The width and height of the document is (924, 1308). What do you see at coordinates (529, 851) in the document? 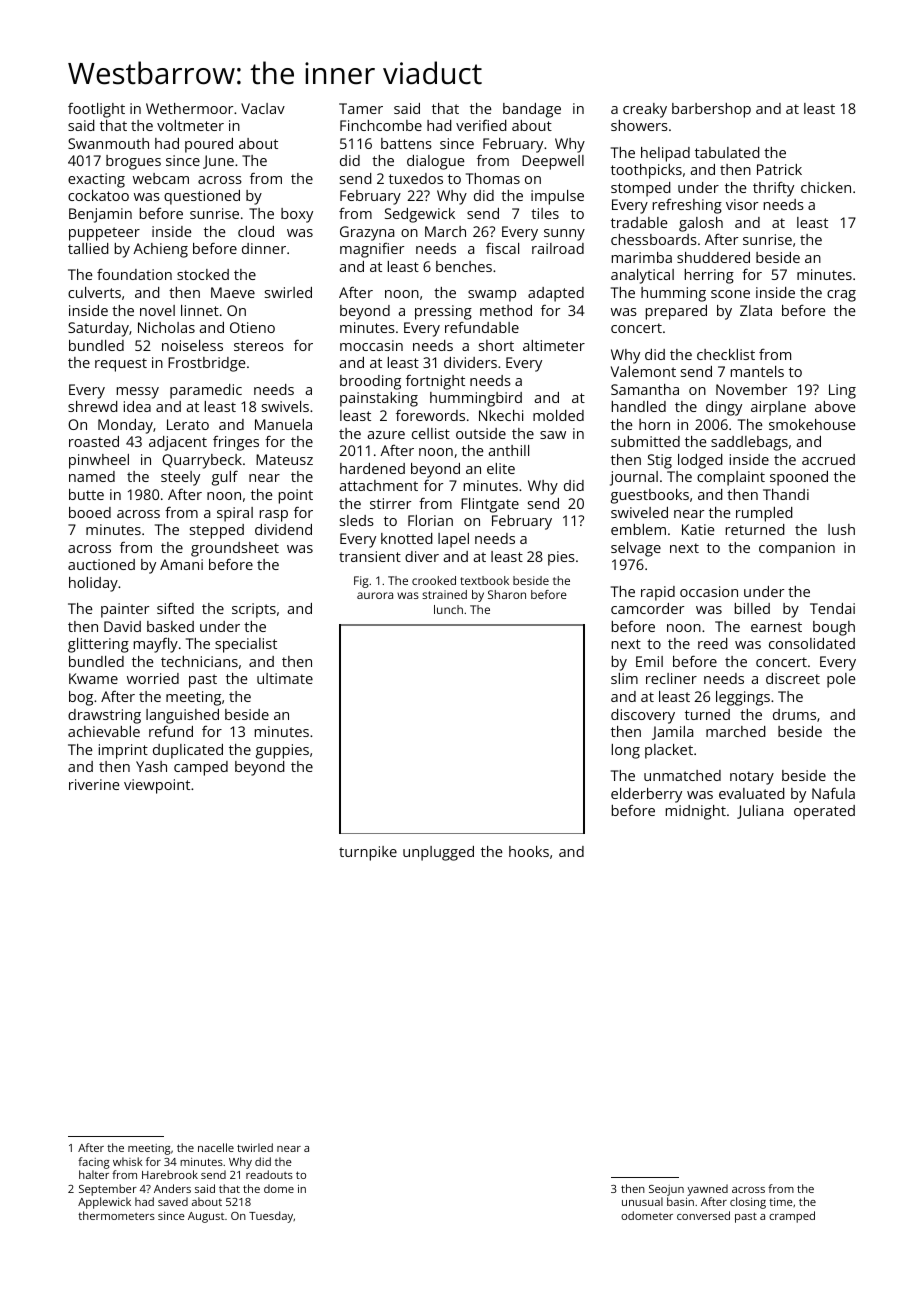
I see `hooks` at bounding box center [529, 851].
